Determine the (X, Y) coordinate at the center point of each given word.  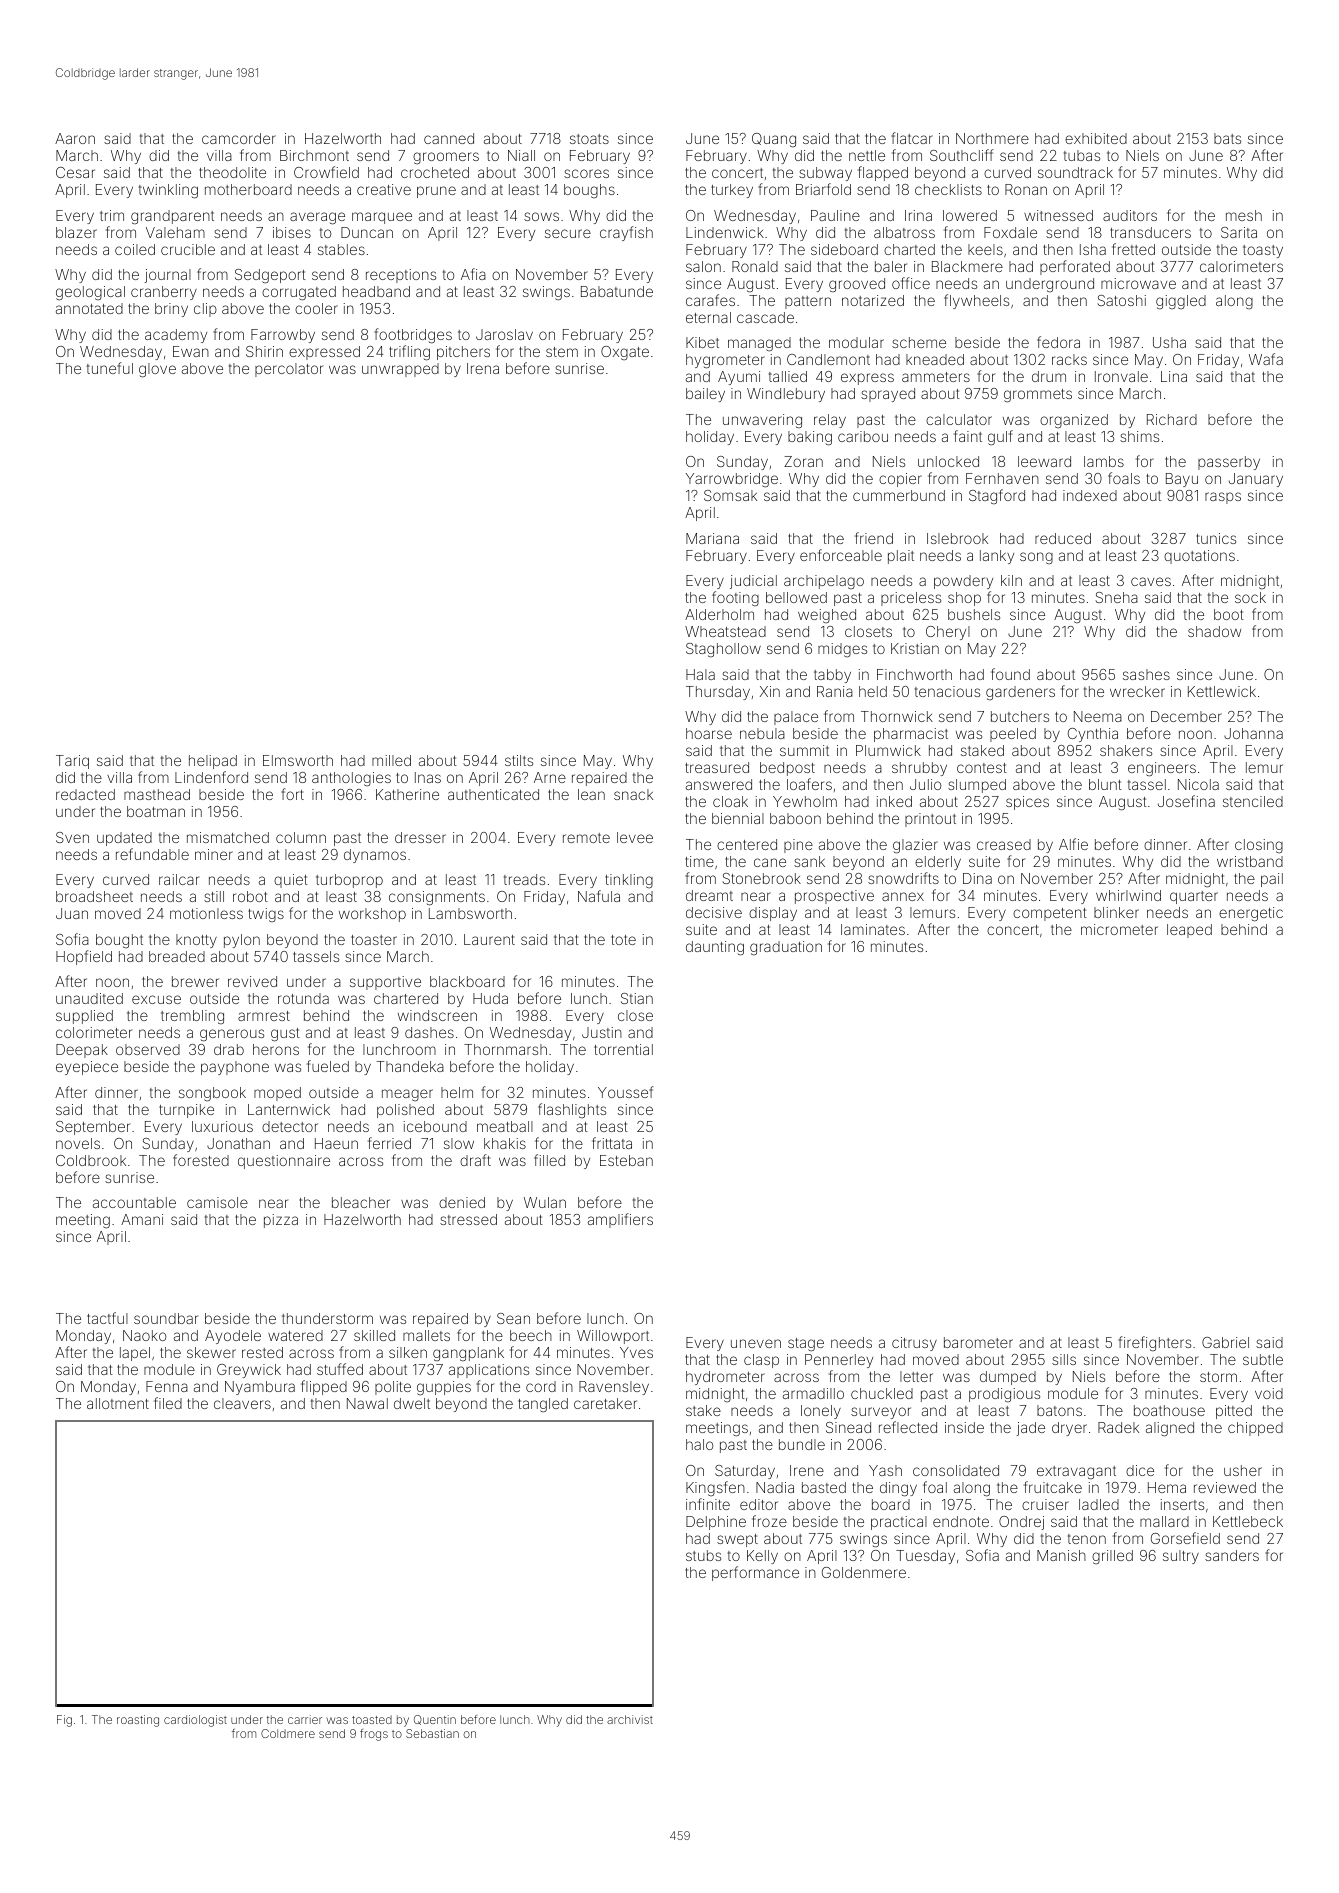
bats (1227, 138)
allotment (118, 1403)
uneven (756, 1343)
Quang (774, 140)
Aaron (75, 138)
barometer (978, 1342)
